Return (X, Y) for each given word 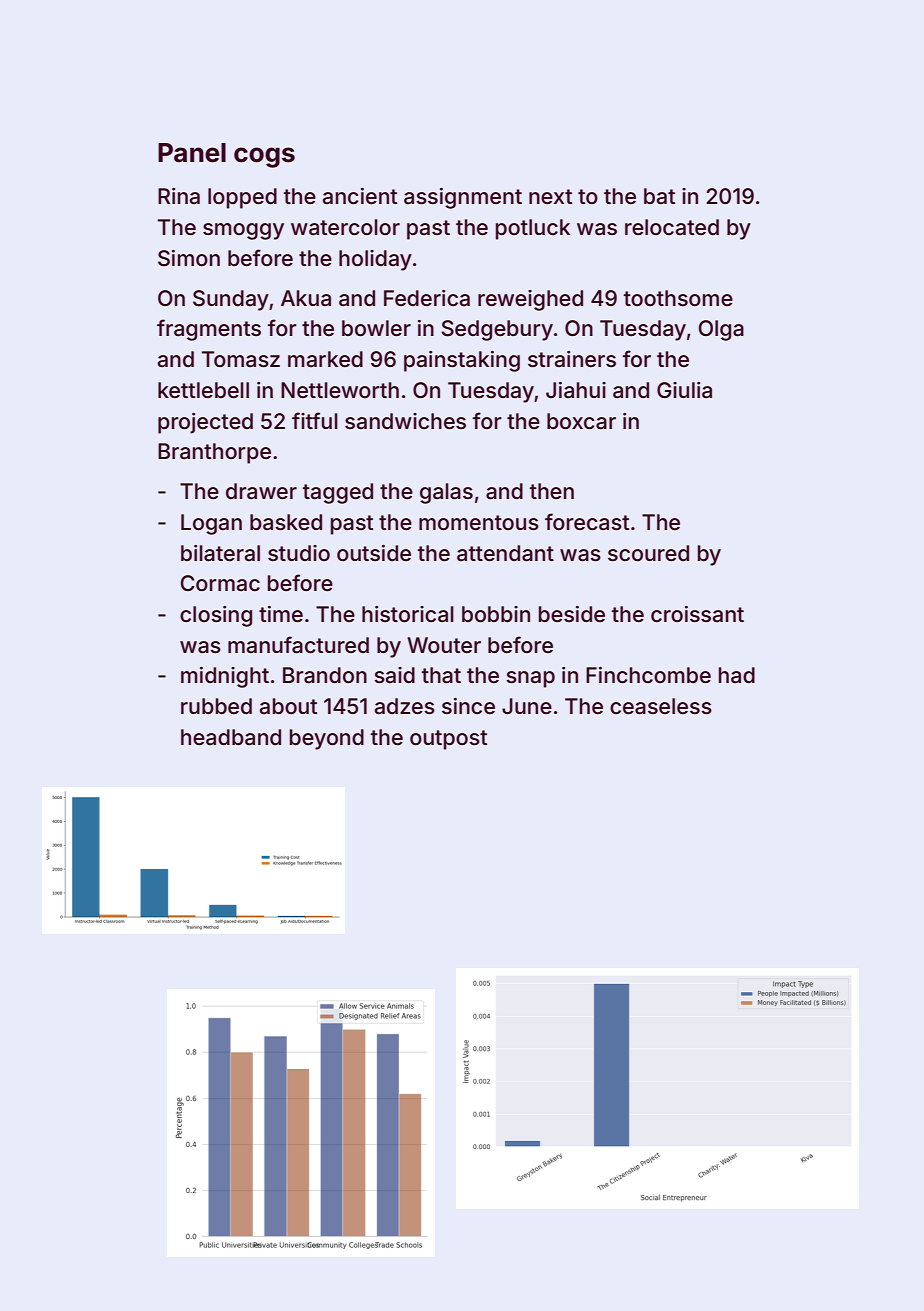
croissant (697, 614)
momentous (479, 522)
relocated (672, 227)
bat (659, 196)
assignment (463, 198)
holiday (375, 260)
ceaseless (661, 706)
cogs (264, 157)
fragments (209, 330)
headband (231, 737)
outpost (448, 740)
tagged (338, 493)
